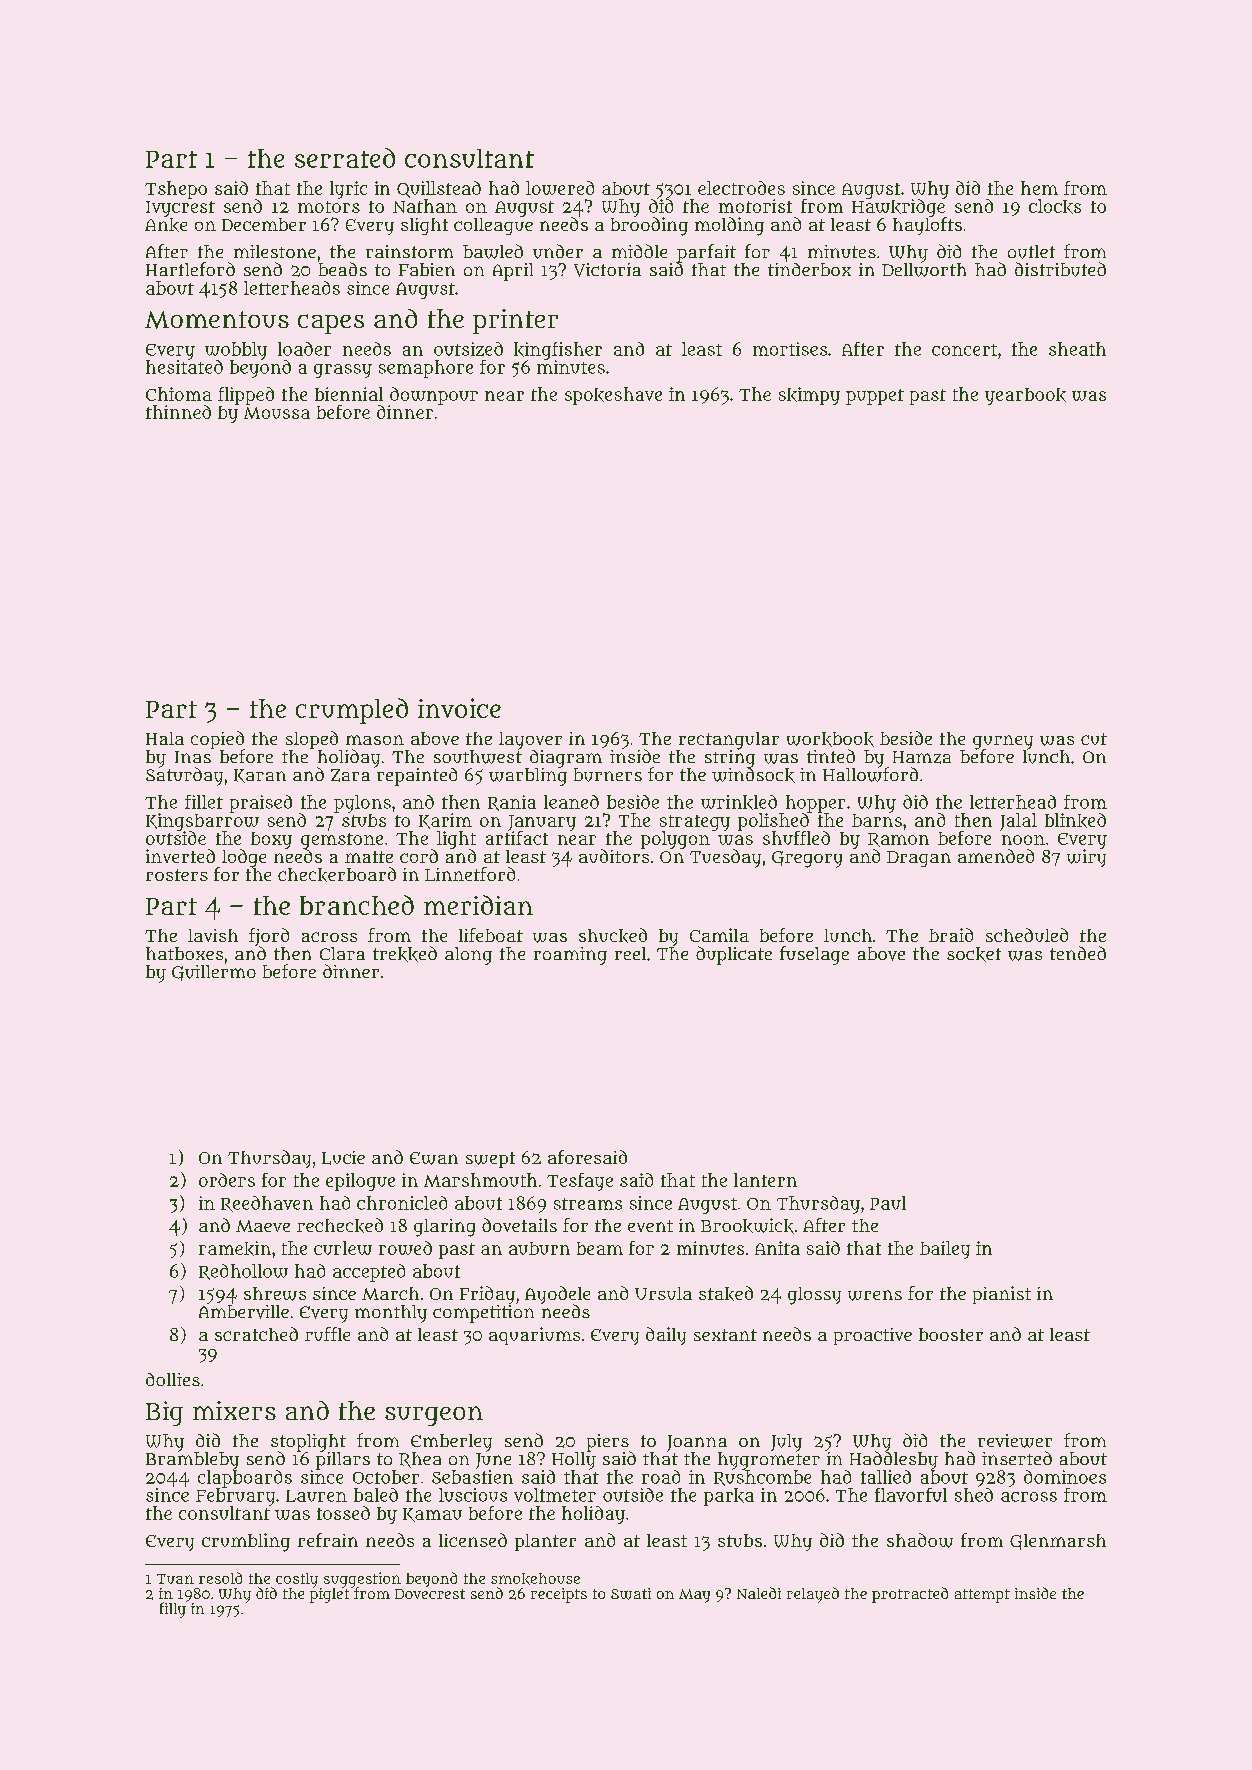 The width and height of the document is (1252, 1770). What do you see at coordinates (176, 190) in the document?
I see `Tshepo` at bounding box center [176, 190].
